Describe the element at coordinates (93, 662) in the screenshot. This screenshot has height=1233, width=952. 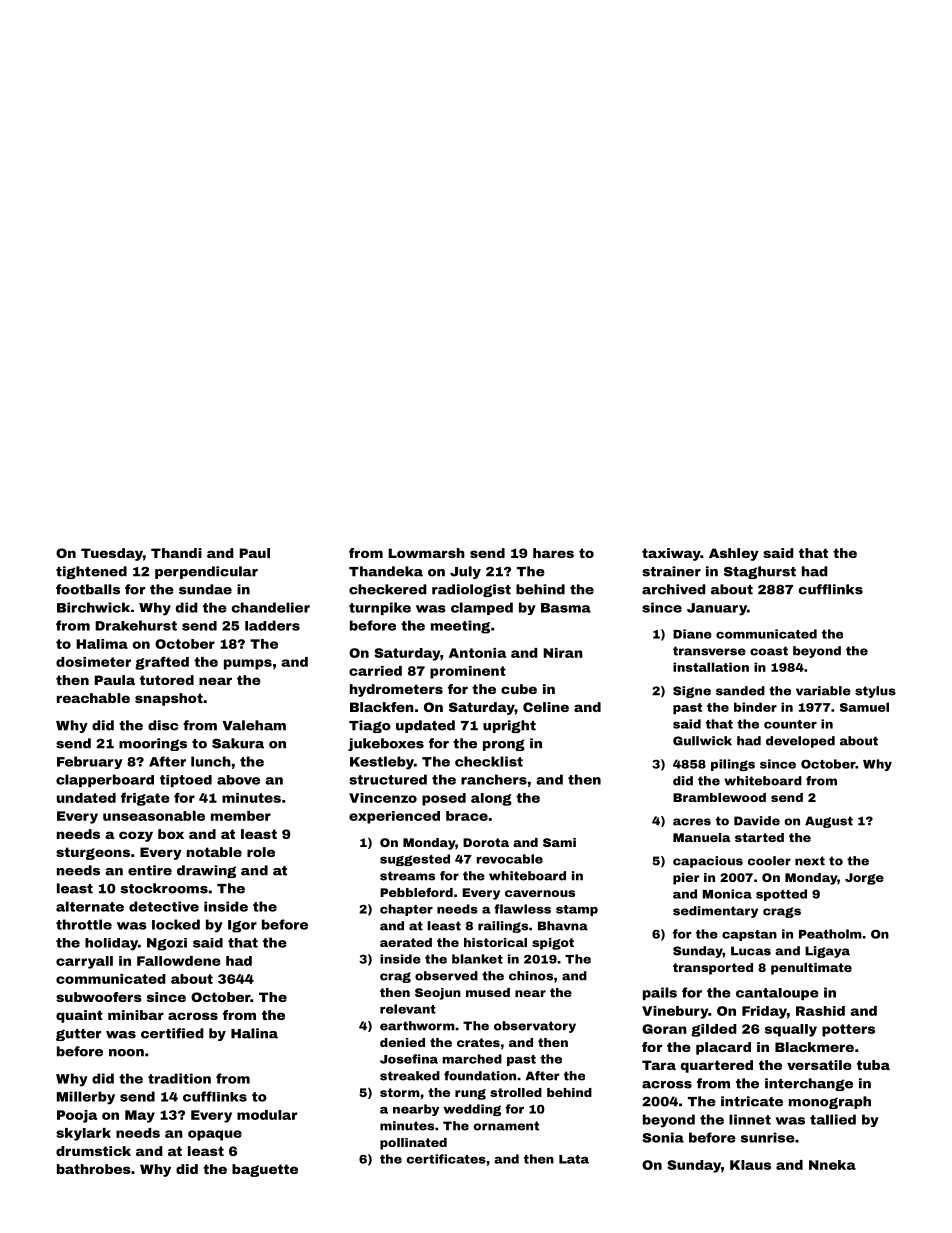
I see `dosimeter` at that location.
